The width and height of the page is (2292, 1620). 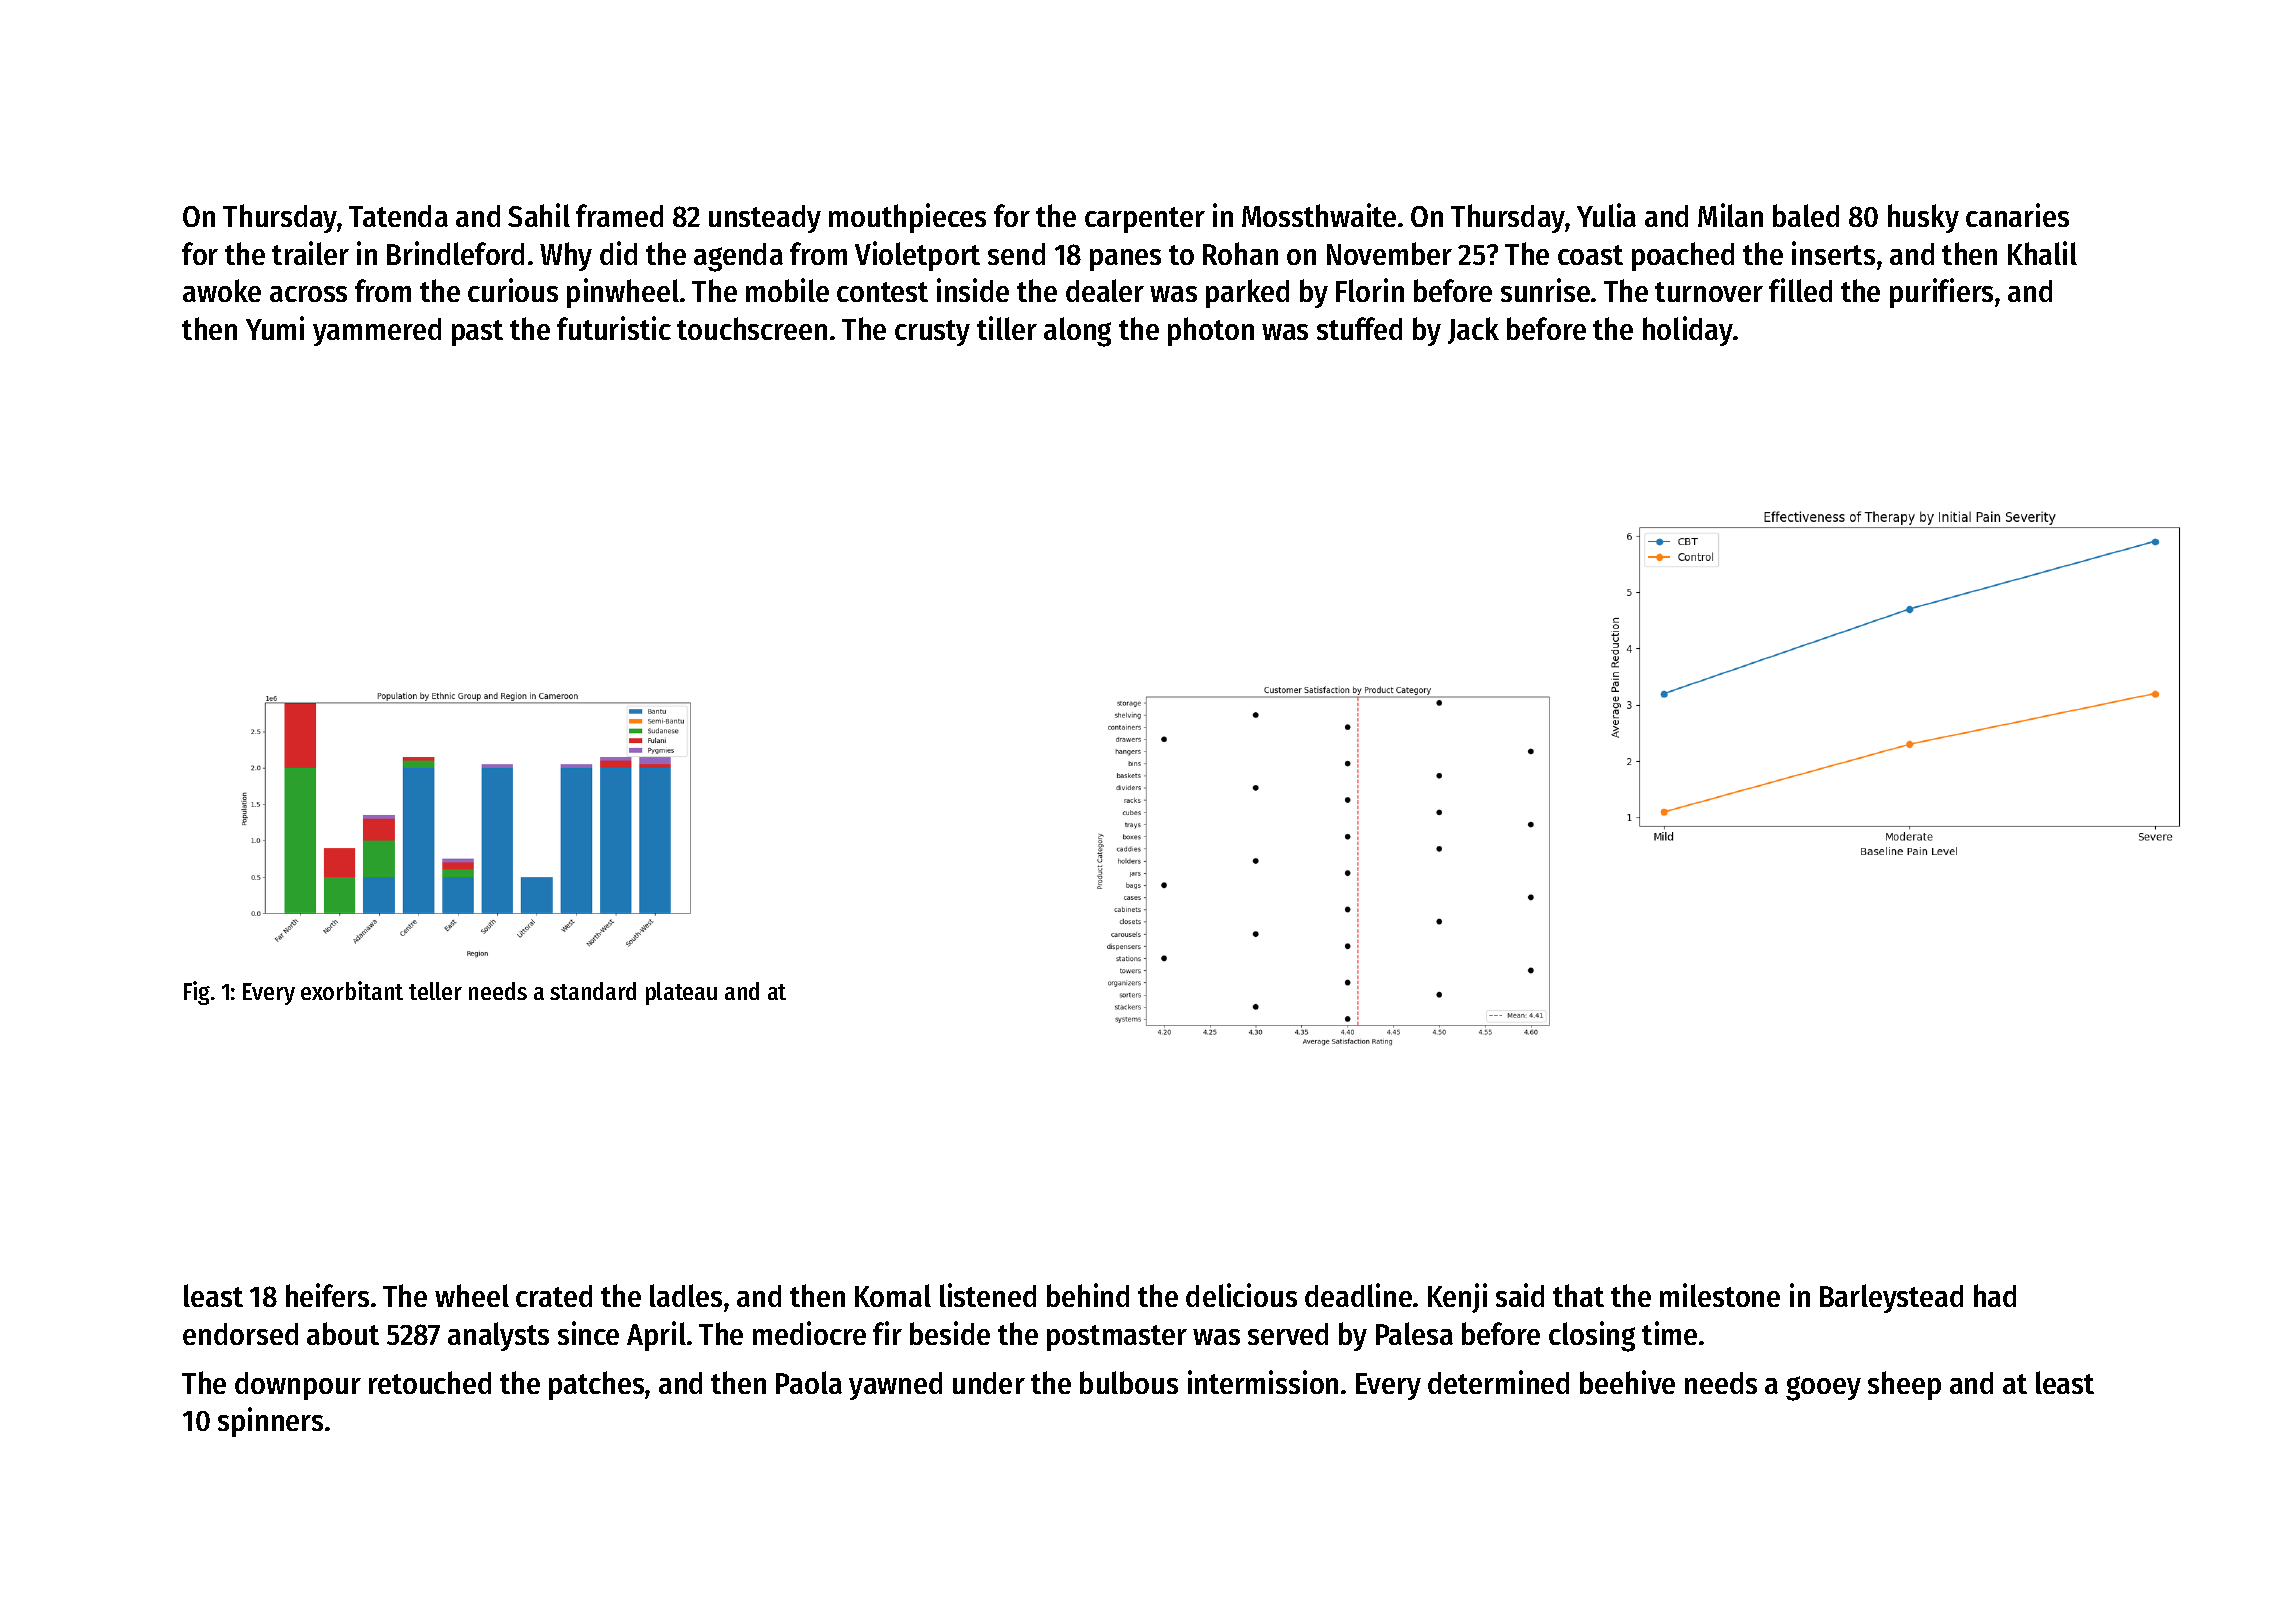 What do you see at coordinates (352, 990) in the page?
I see `exorbitant` at bounding box center [352, 990].
